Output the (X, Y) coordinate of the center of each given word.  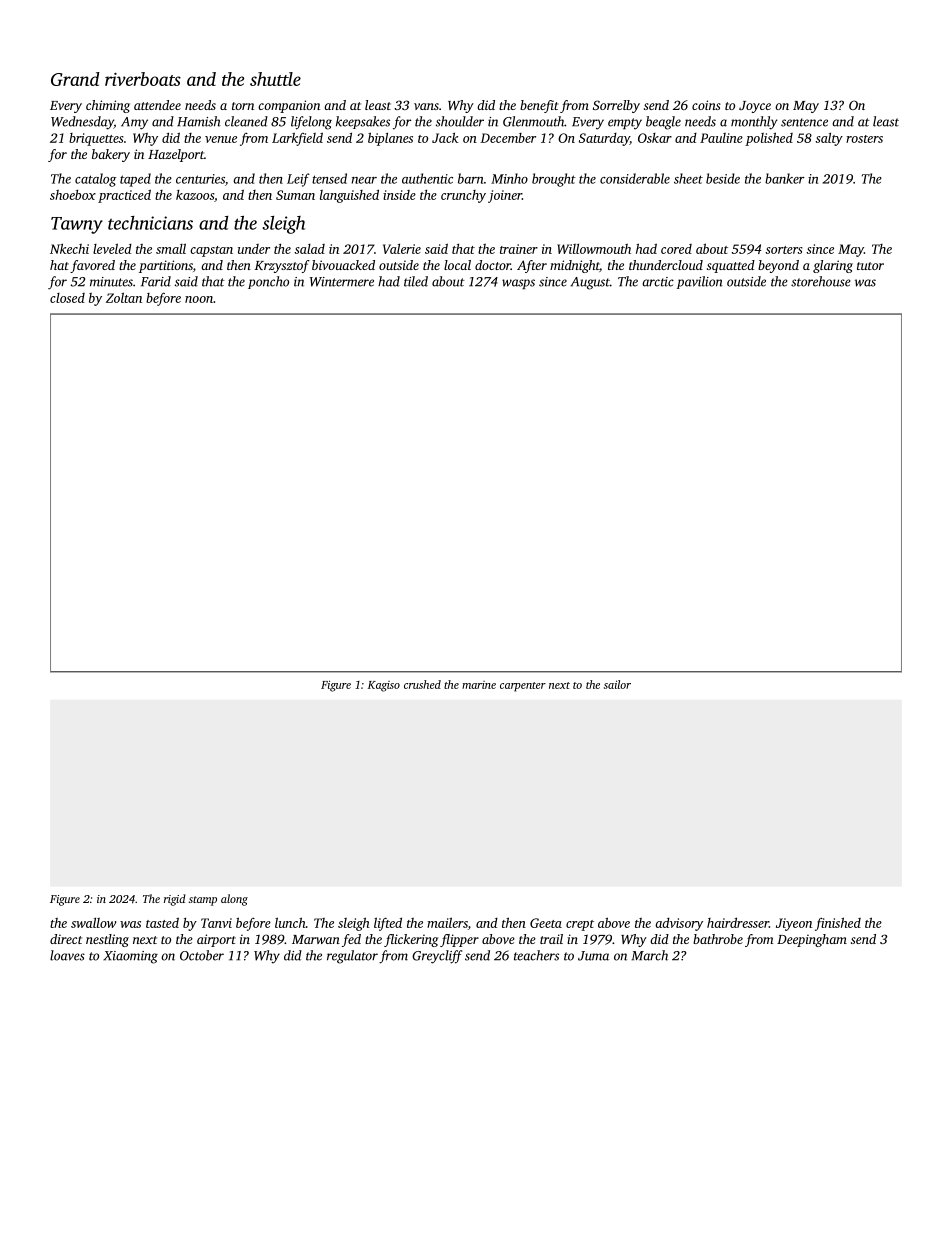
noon (199, 299)
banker (784, 178)
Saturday (604, 139)
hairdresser (738, 922)
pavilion (700, 282)
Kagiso (384, 686)
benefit (539, 106)
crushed (422, 684)
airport (216, 940)
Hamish (199, 121)
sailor (617, 684)
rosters (864, 139)
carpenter (523, 687)
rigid (174, 900)
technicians (150, 223)
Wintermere (342, 282)
